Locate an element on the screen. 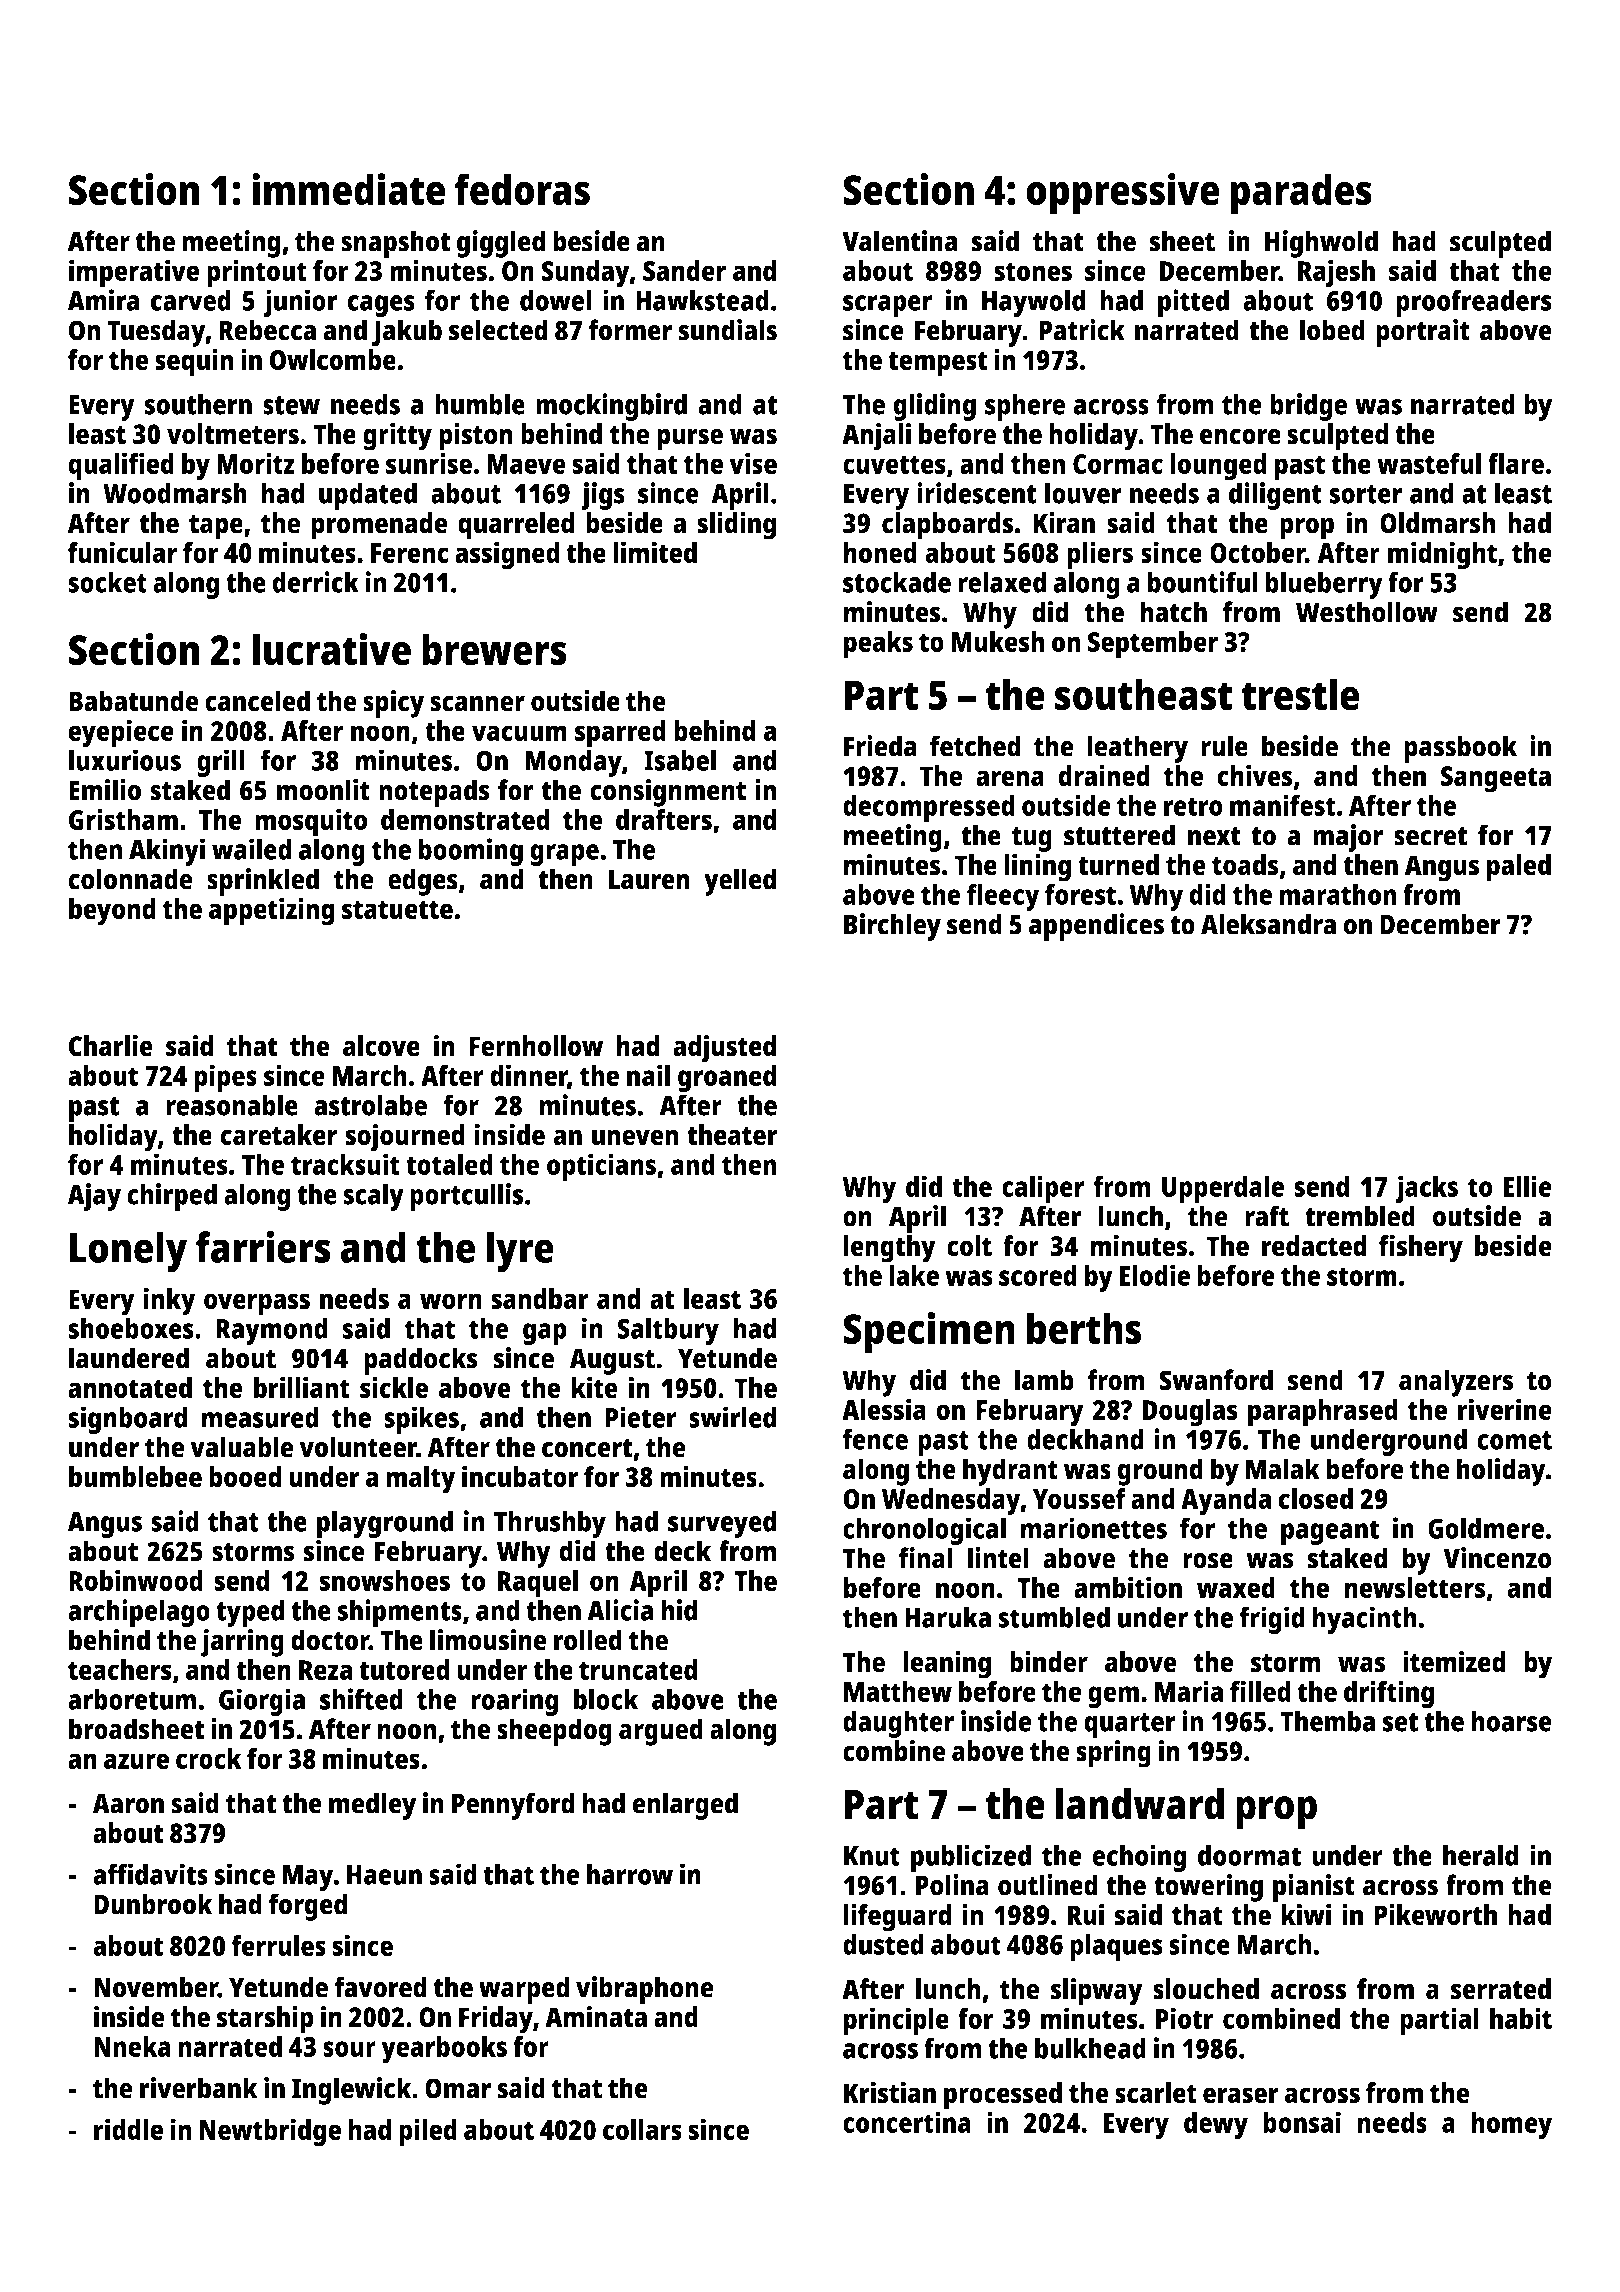 Image resolution: width=1620 pixels, height=2292 pixels. parades is located at coordinates (1301, 194).
